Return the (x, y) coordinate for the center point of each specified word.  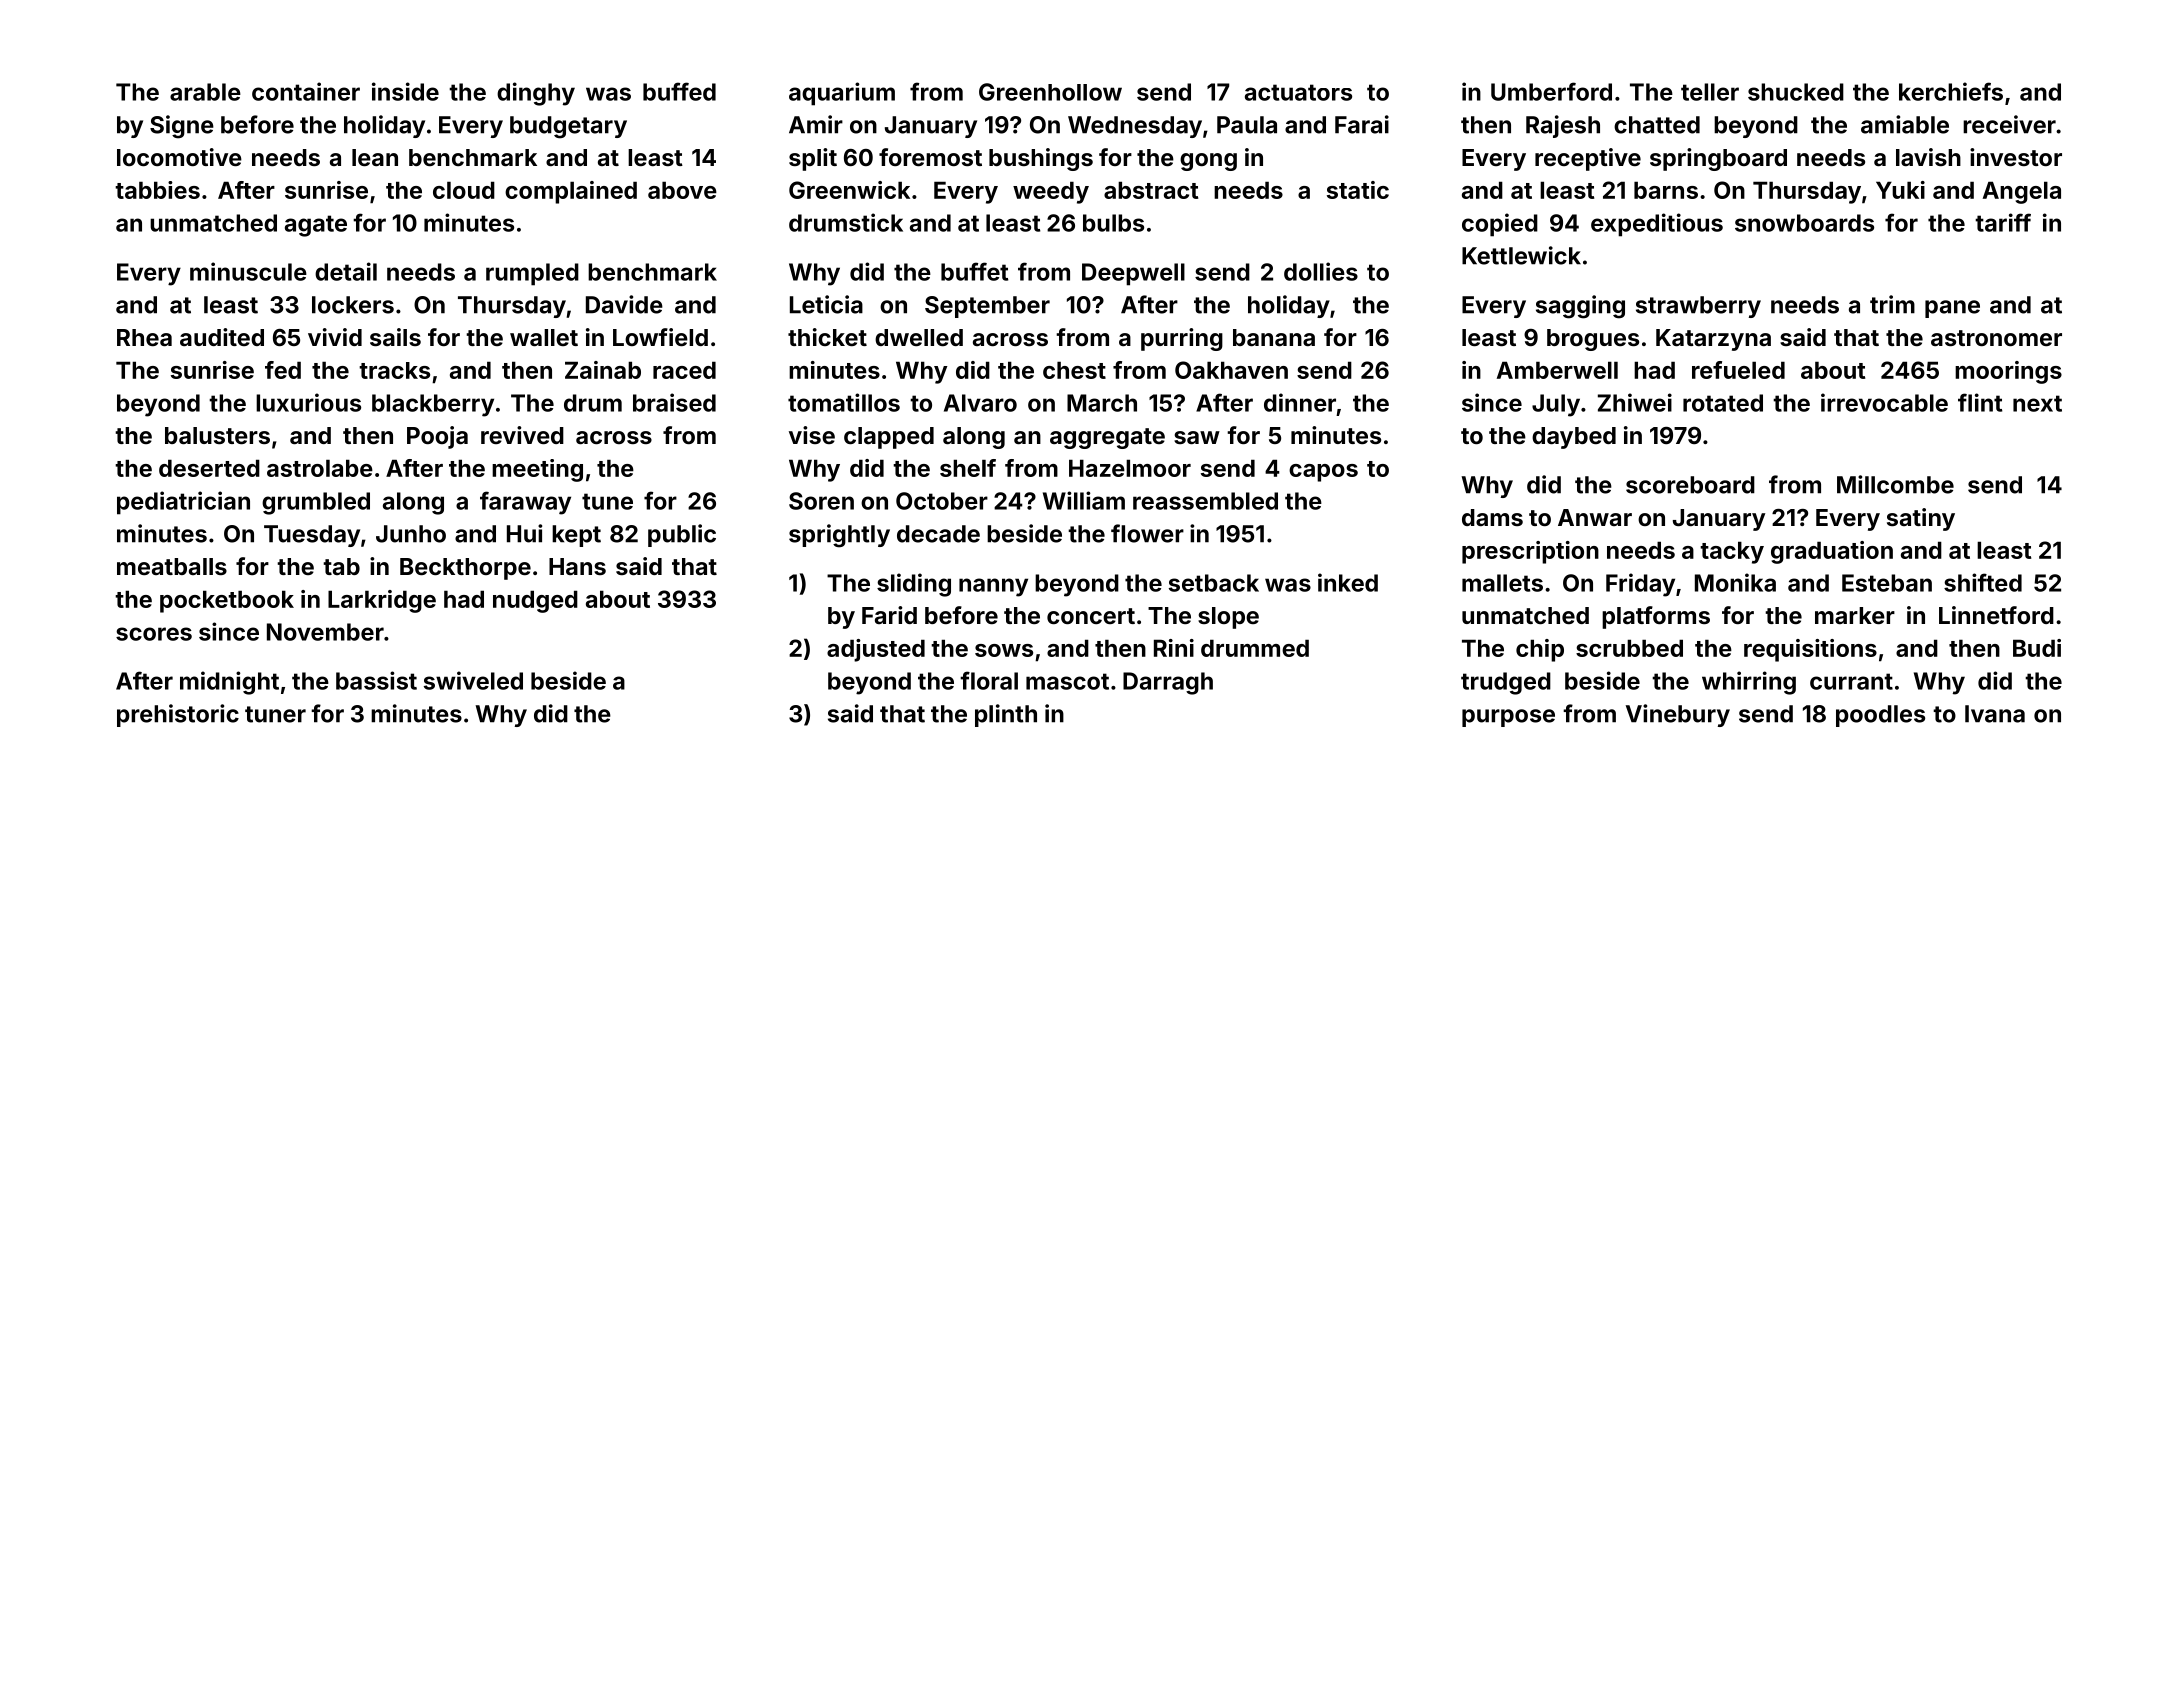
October (942, 501)
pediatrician (183, 503)
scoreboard (1690, 485)
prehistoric (178, 715)
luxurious (308, 402)
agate (316, 226)
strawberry (1698, 307)
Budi (2037, 648)
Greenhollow (1050, 92)
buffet (974, 271)
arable (205, 92)
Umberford (1551, 91)
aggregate (1107, 438)
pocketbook (227, 601)
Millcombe (1895, 484)
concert (1091, 616)
